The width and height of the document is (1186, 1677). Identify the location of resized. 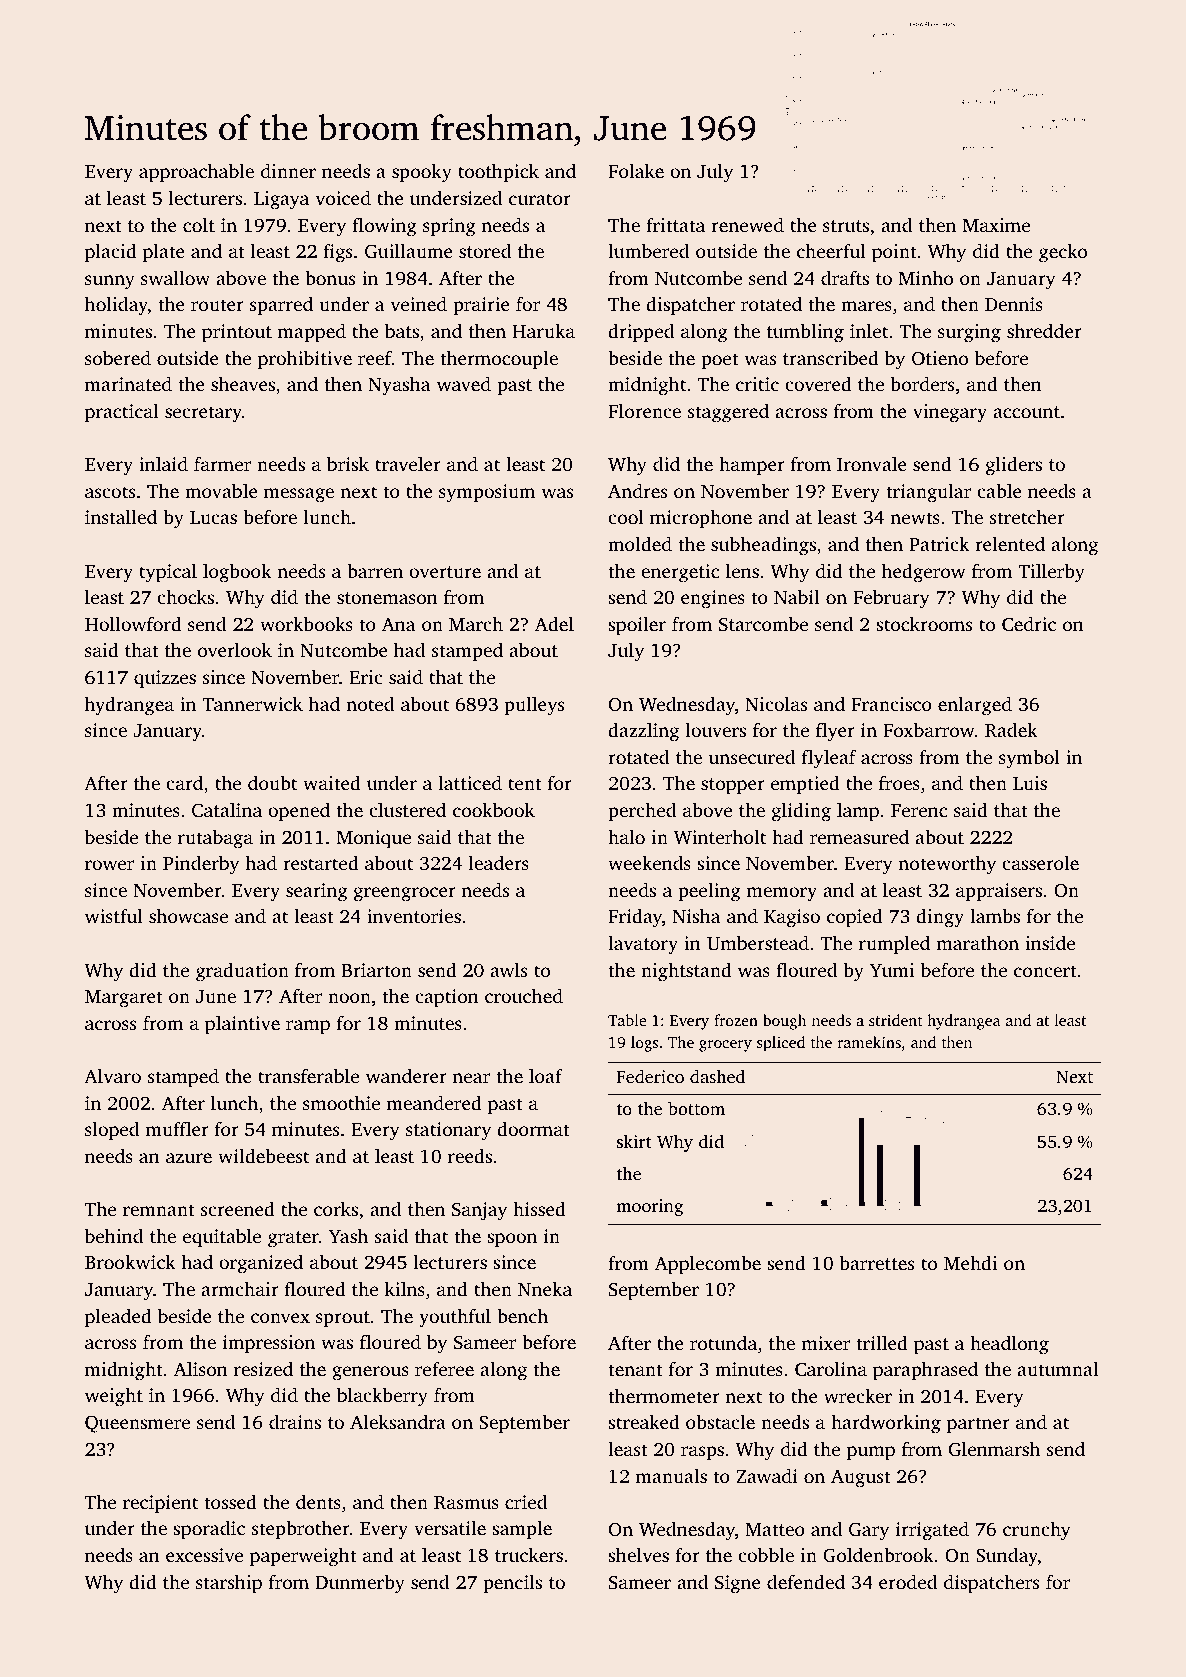
(263, 1369).
